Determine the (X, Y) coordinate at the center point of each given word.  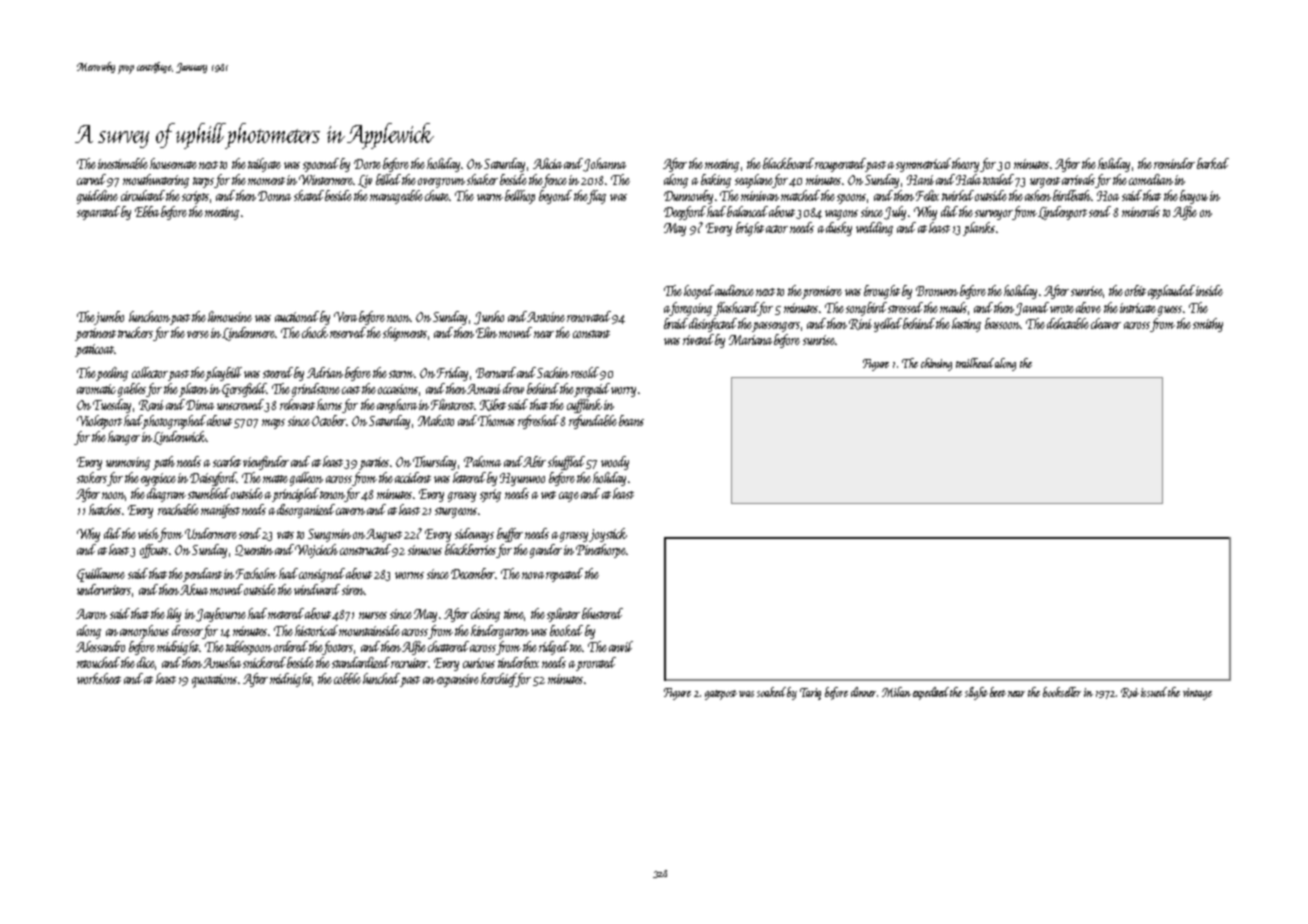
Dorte (367, 164)
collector (150, 372)
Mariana (750, 340)
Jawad (1032, 309)
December (473, 573)
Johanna (605, 165)
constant (591, 334)
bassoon (1002, 323)
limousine (230, 316)
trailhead (975, 363)
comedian (1151, 179)
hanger (124, 438)
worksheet (99, 678)
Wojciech (316, 551)
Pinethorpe (601, 551)
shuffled (566, 463)
